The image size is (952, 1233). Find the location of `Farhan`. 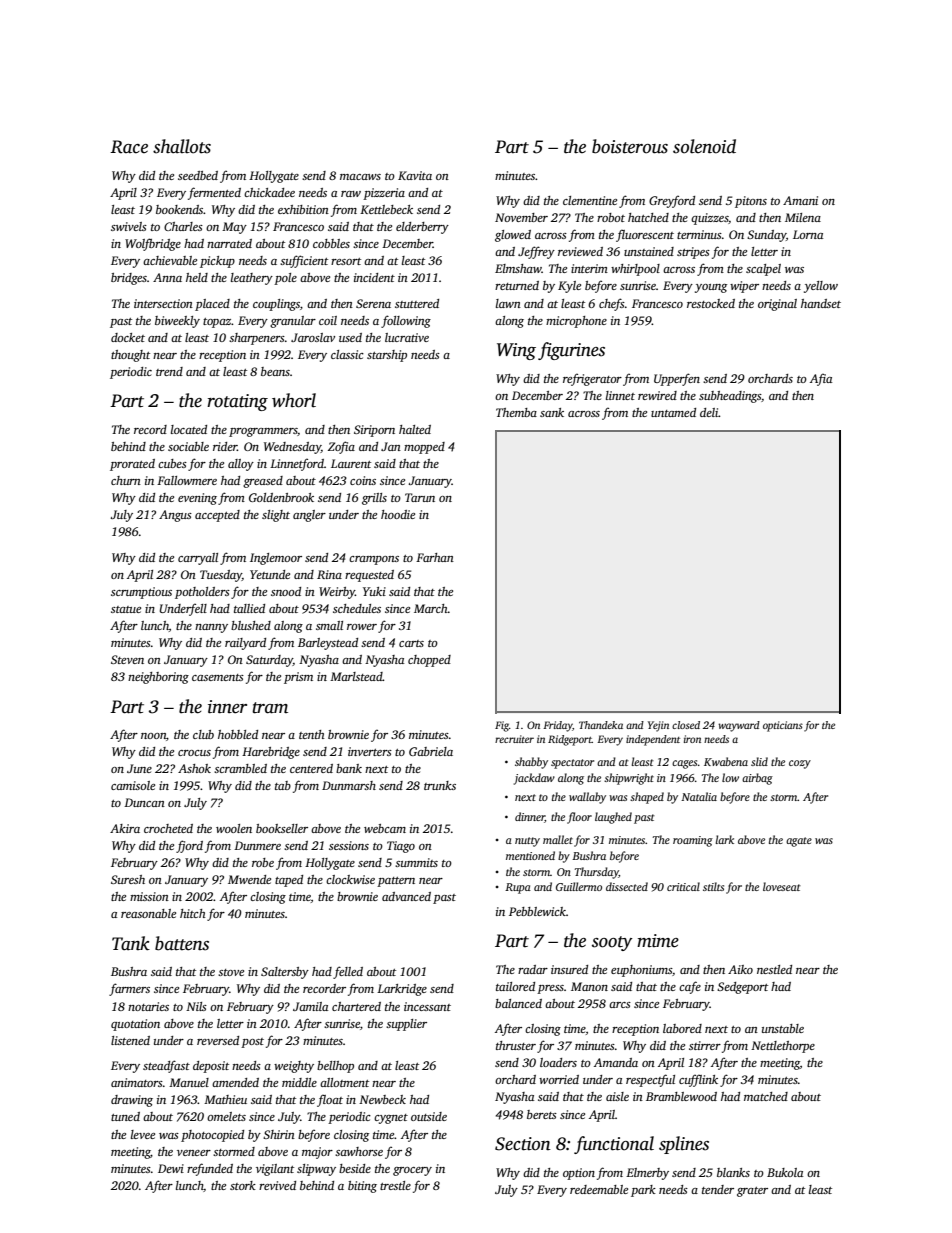

Farhan is located at coordinates (435, 557).
